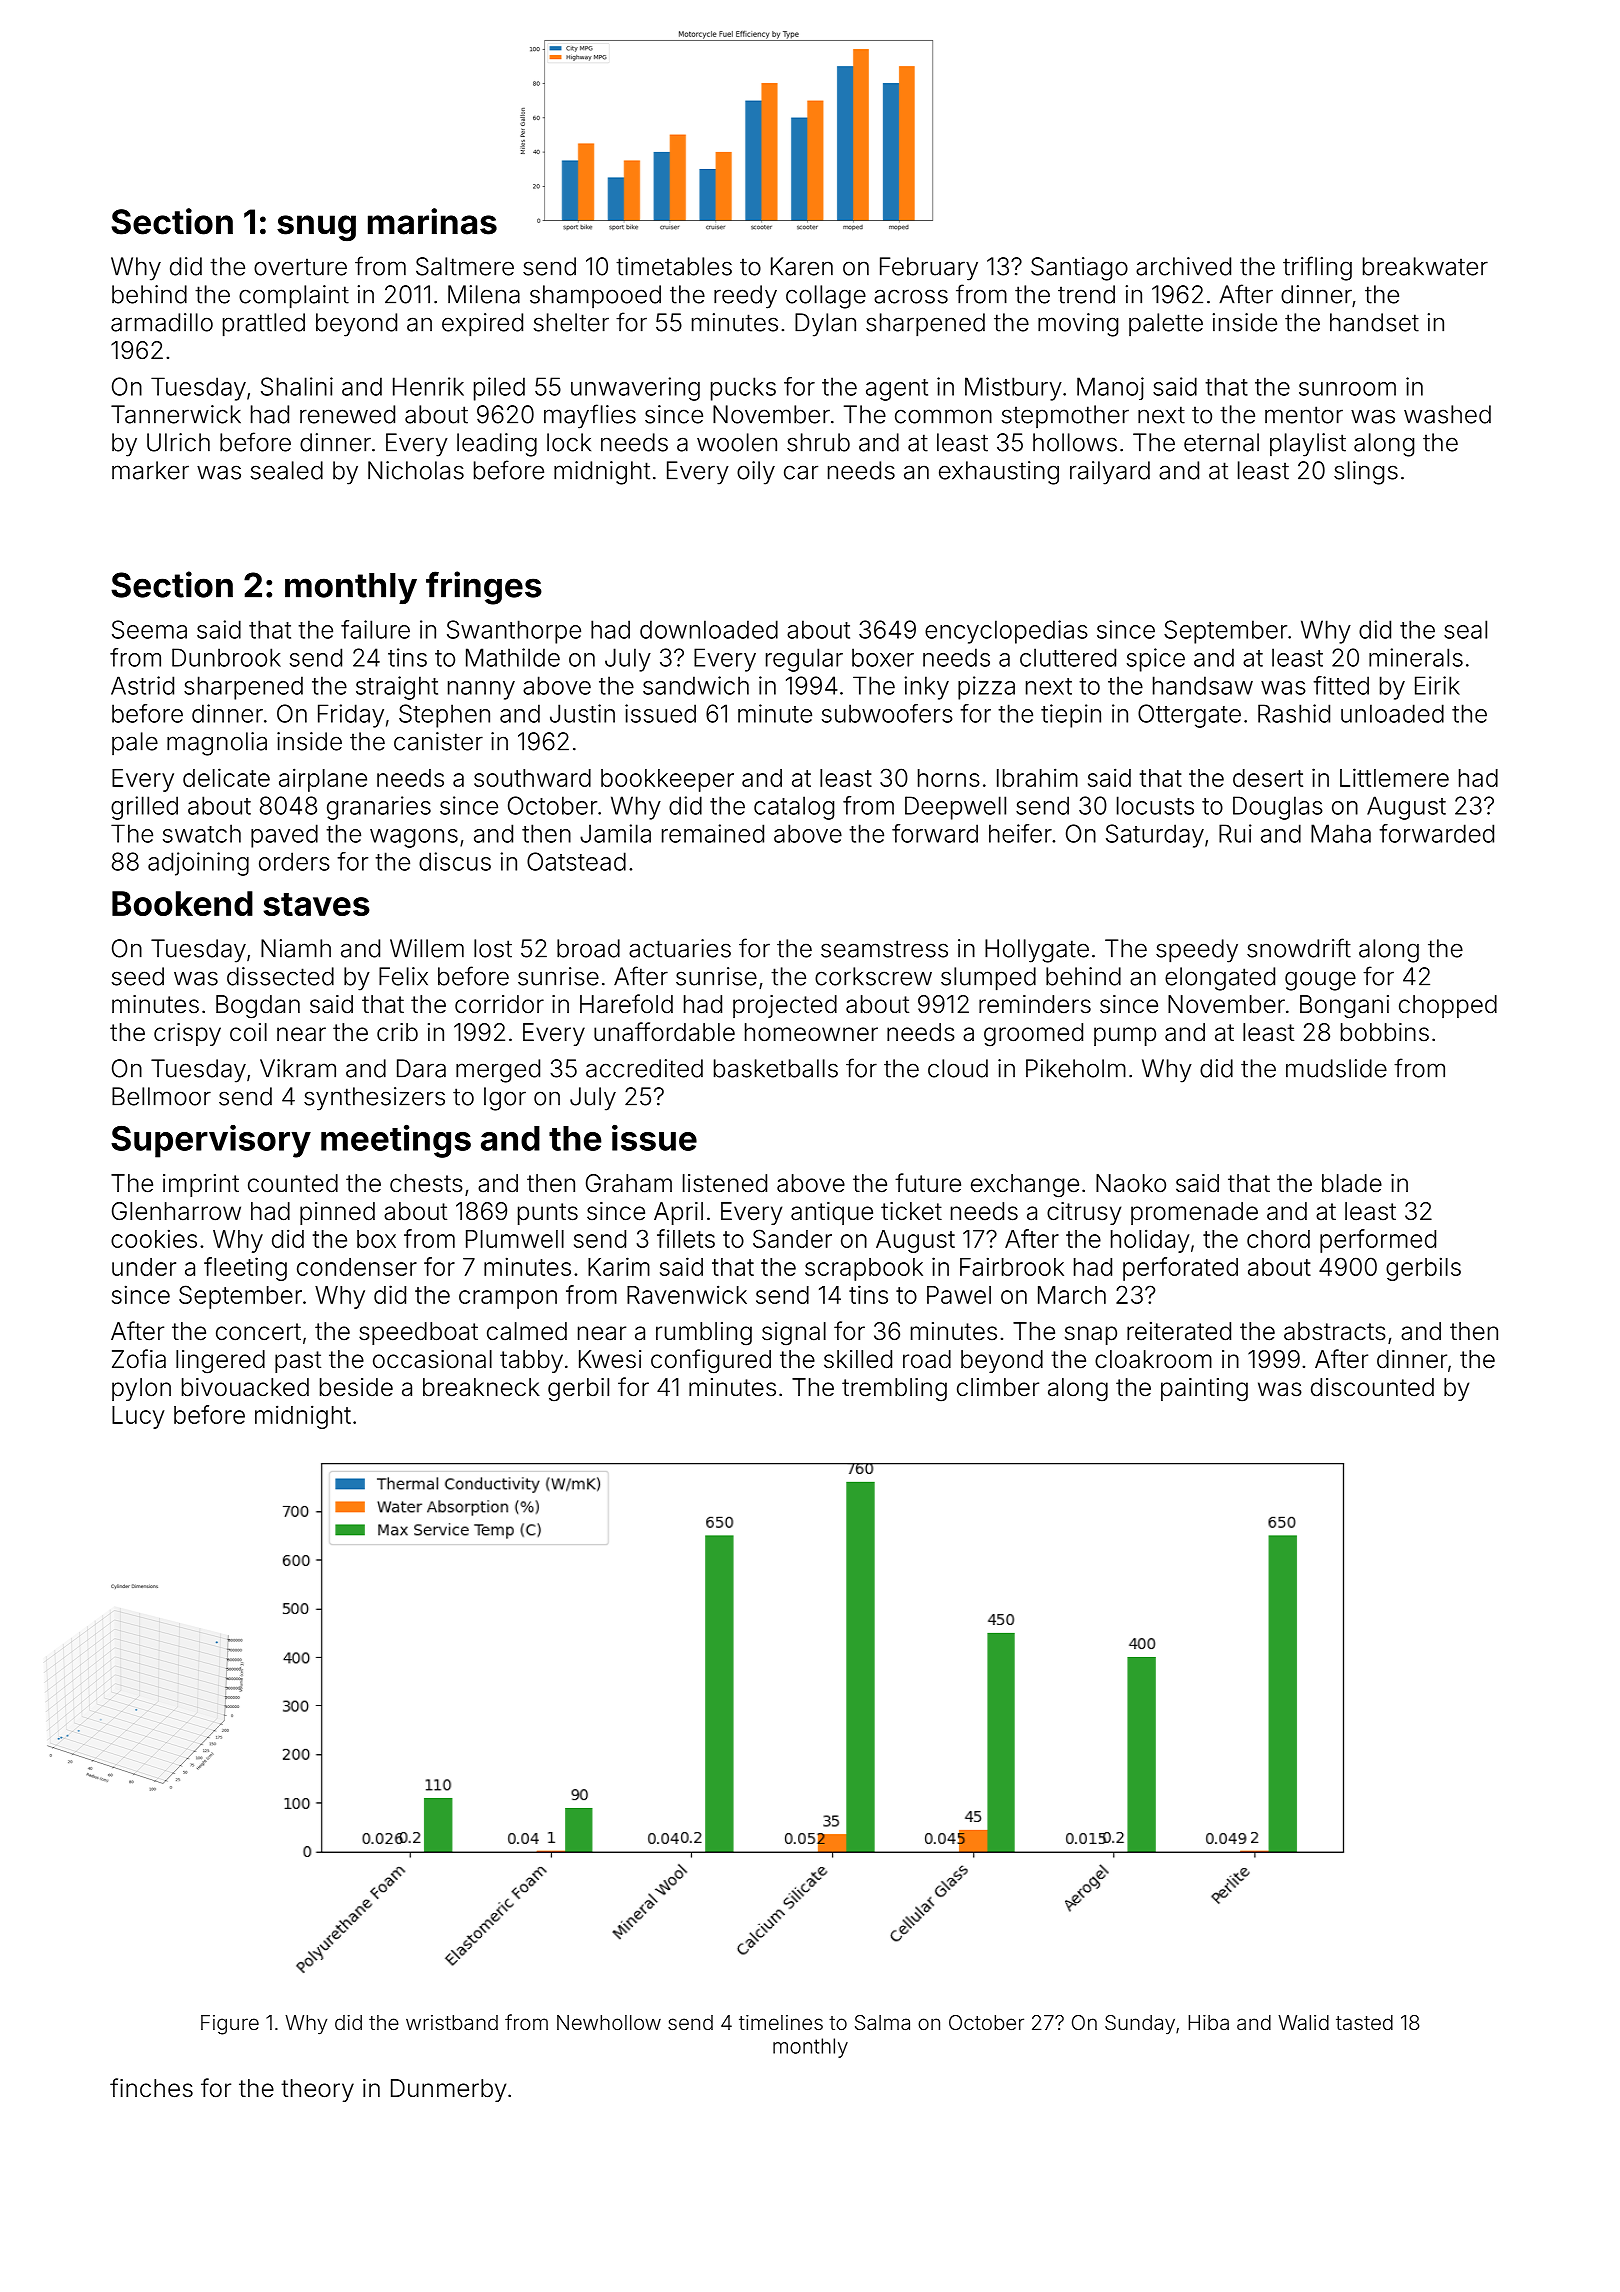 This page has width=1620, height=2292. I want to click on snug, so click(316, 228).
